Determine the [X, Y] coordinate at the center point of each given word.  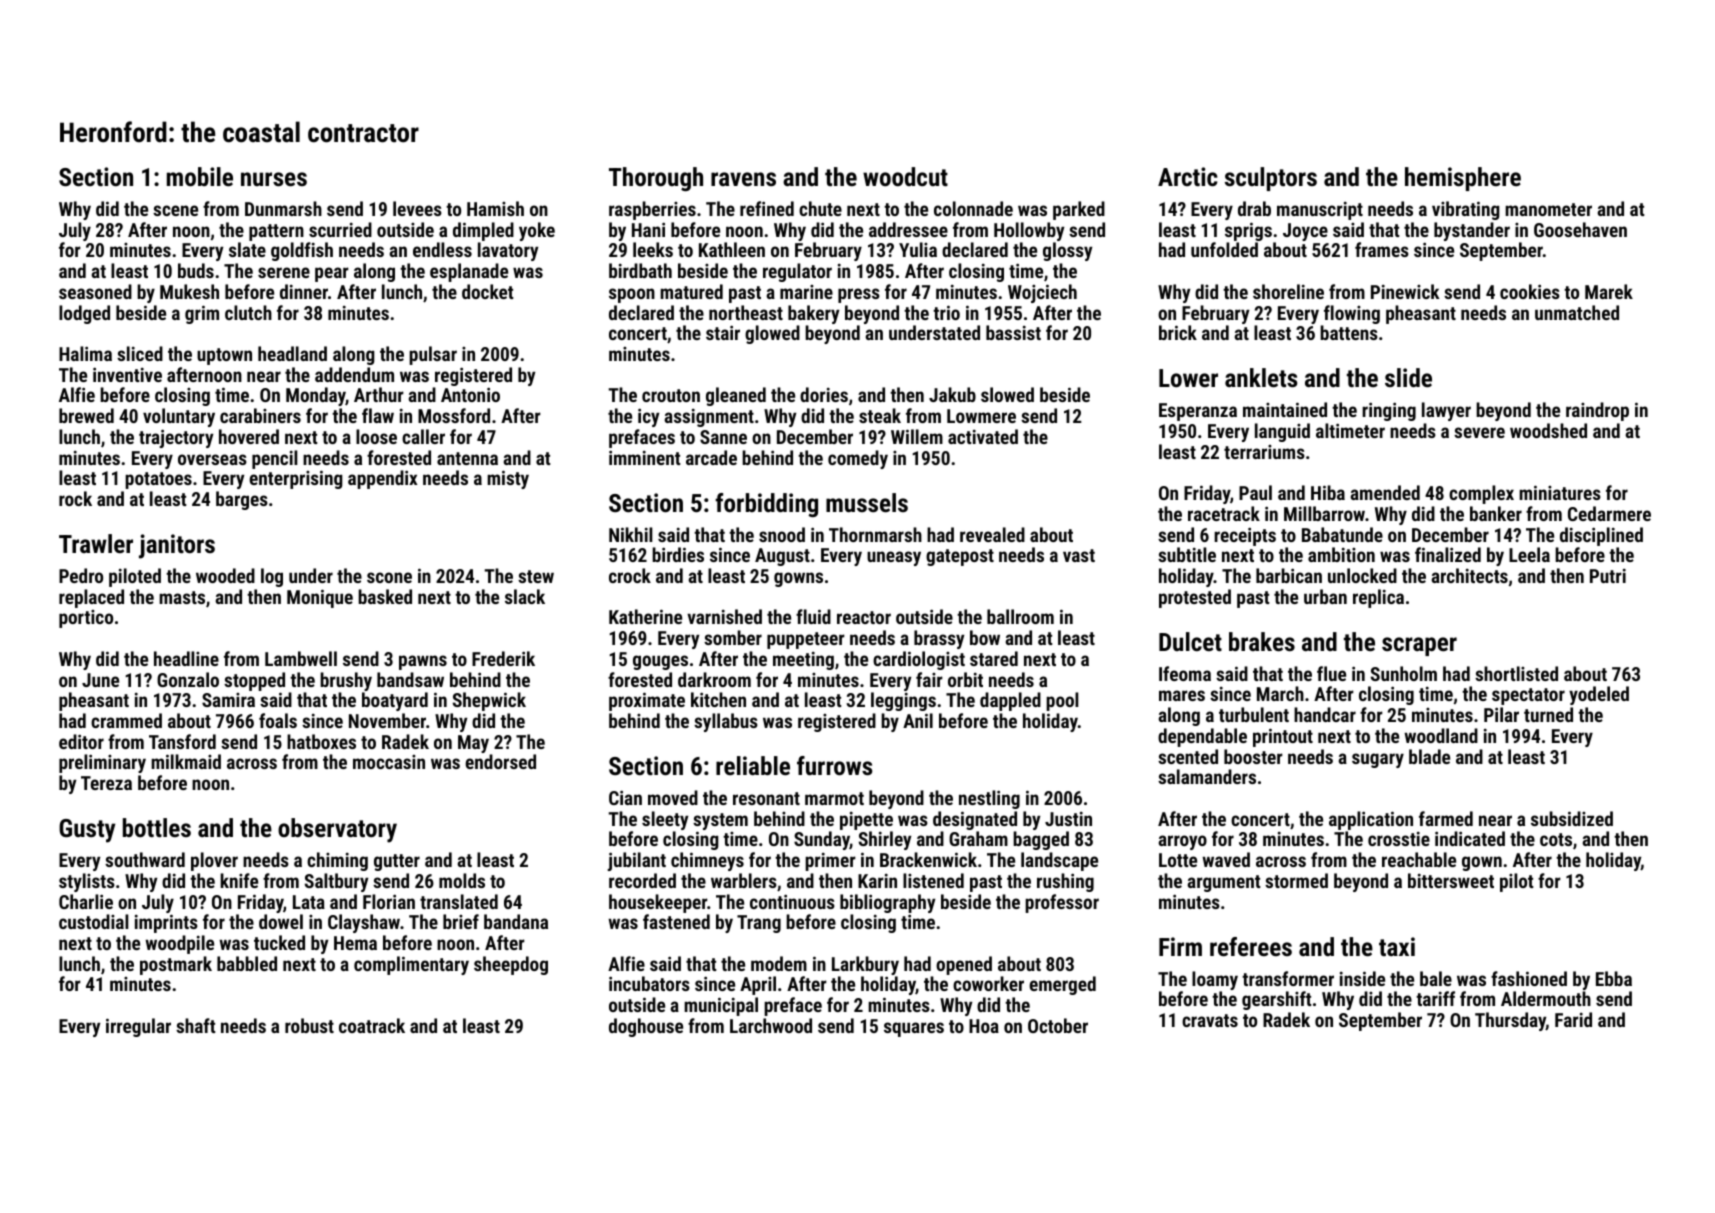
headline [186, 658]
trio [946, 312]
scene [175, 210]
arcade [711, 457]
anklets [1261, 377]
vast [1079, 555]
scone [389, 577]
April [758, 985]
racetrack [1224, 513]
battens [1349, 332]
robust [309, 1025]
